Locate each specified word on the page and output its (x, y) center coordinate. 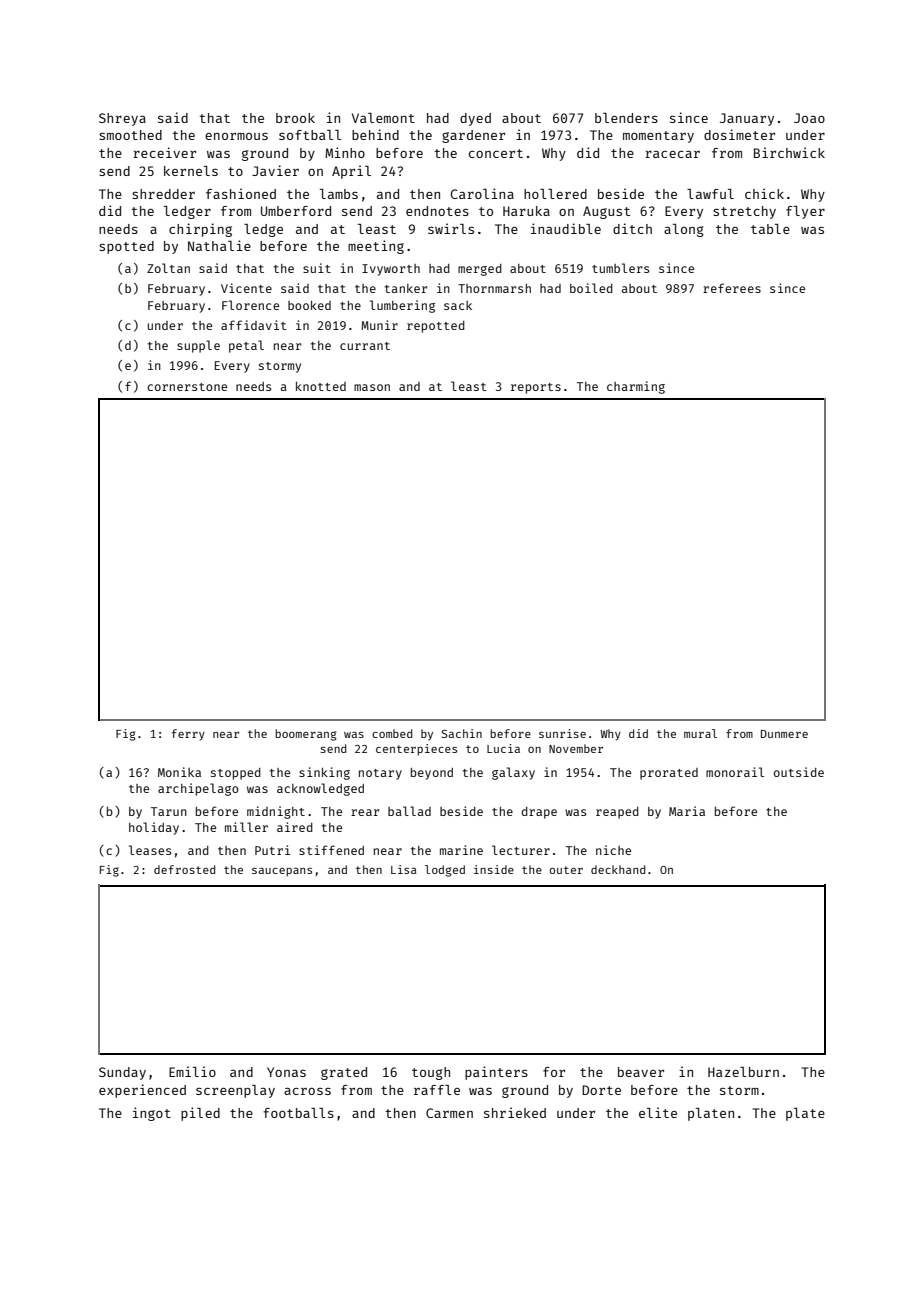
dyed (475, 119)
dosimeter (739, 134)
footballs (298, 1113)
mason (372, 387)
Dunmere (784, 734)
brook (295, 118)
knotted (321, 386)
